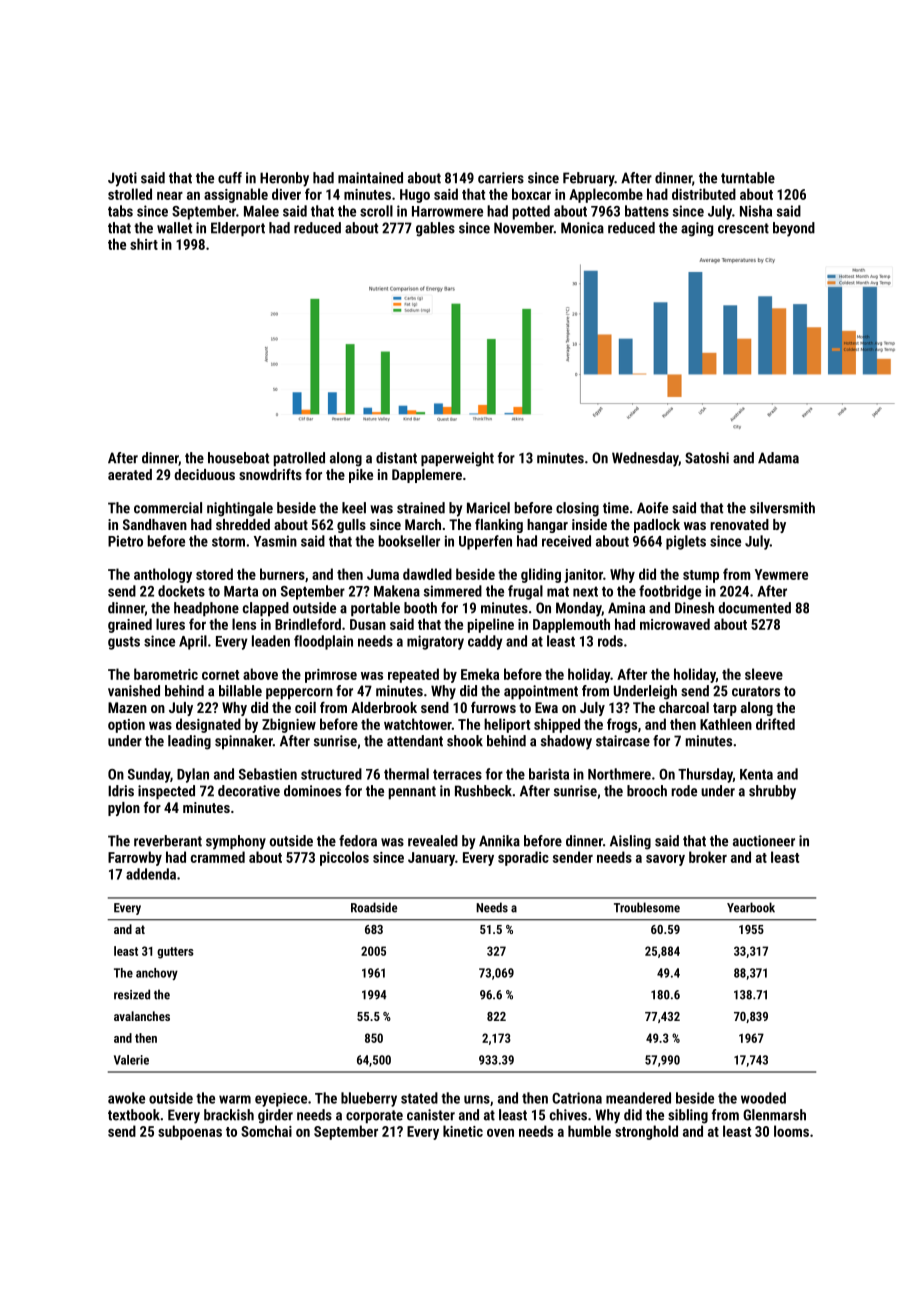 This document has width=924, height=1311. I want to click on turntable, so click(748, 178).
